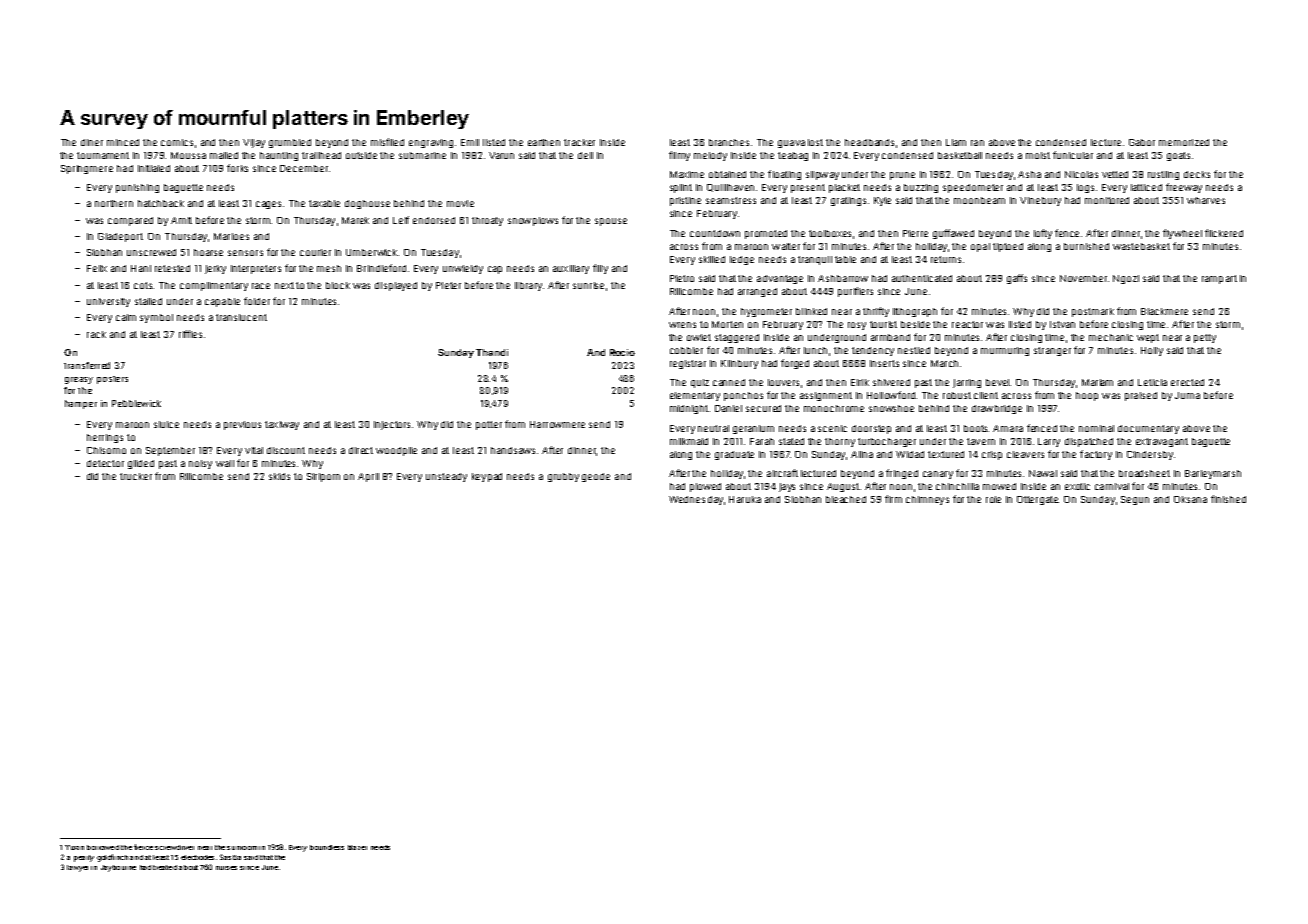  I want to click on branches, so click(729, 142).
